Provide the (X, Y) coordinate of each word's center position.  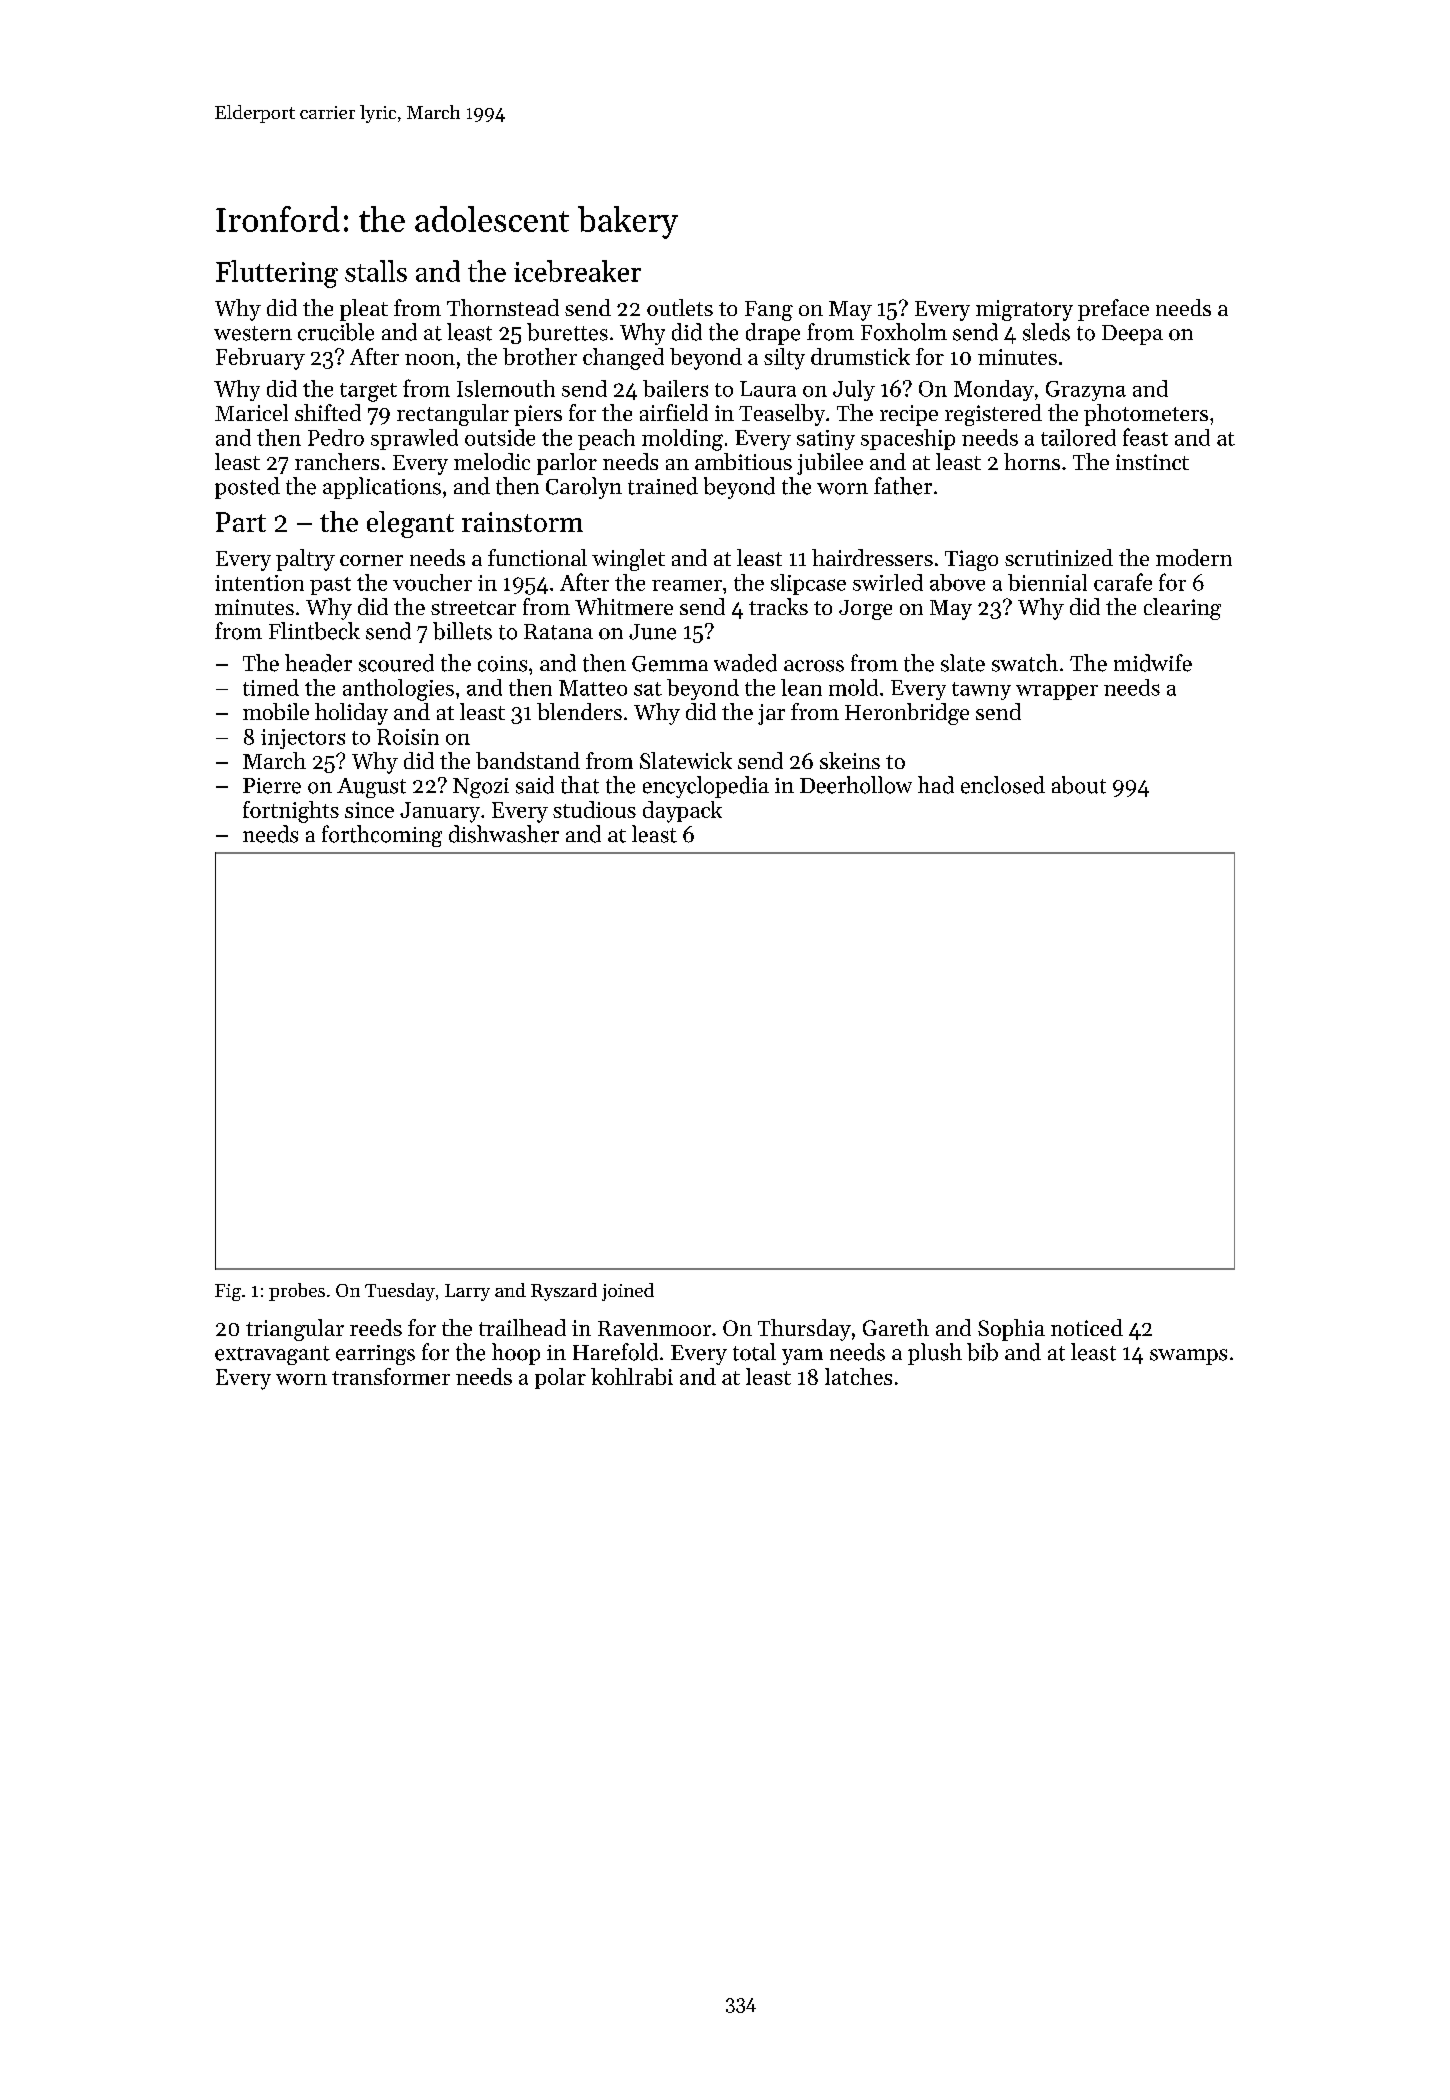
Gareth (896, 1327)
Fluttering (277, 274)
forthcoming (382, 836)
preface (1113, 310)
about (1079, 785)
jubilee (830, 464)
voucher (432, 582)
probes (297, 1292)
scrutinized (1059, 557)
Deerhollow (856, 785)
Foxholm (904, 332)
